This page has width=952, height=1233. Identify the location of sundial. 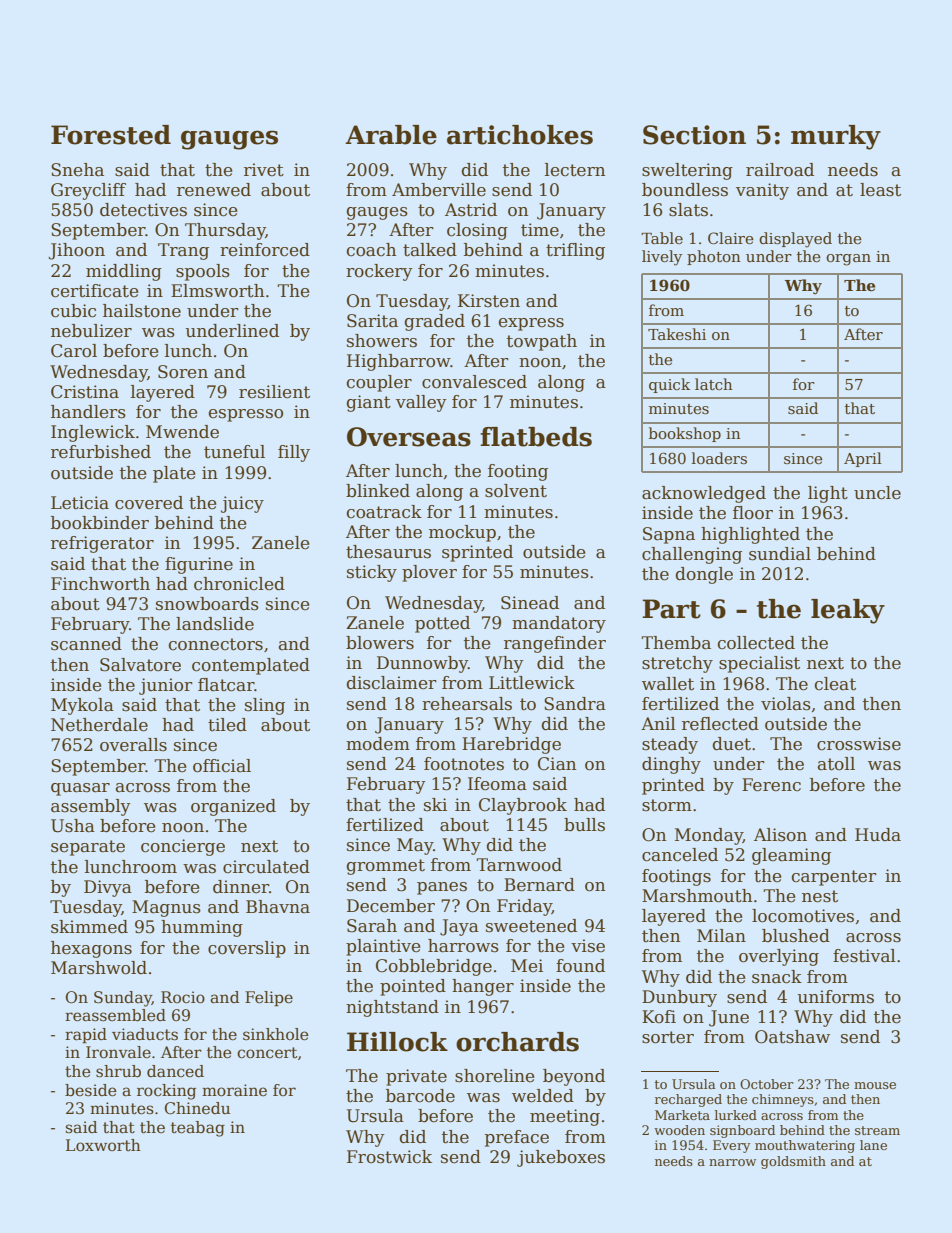
(780, 554).
